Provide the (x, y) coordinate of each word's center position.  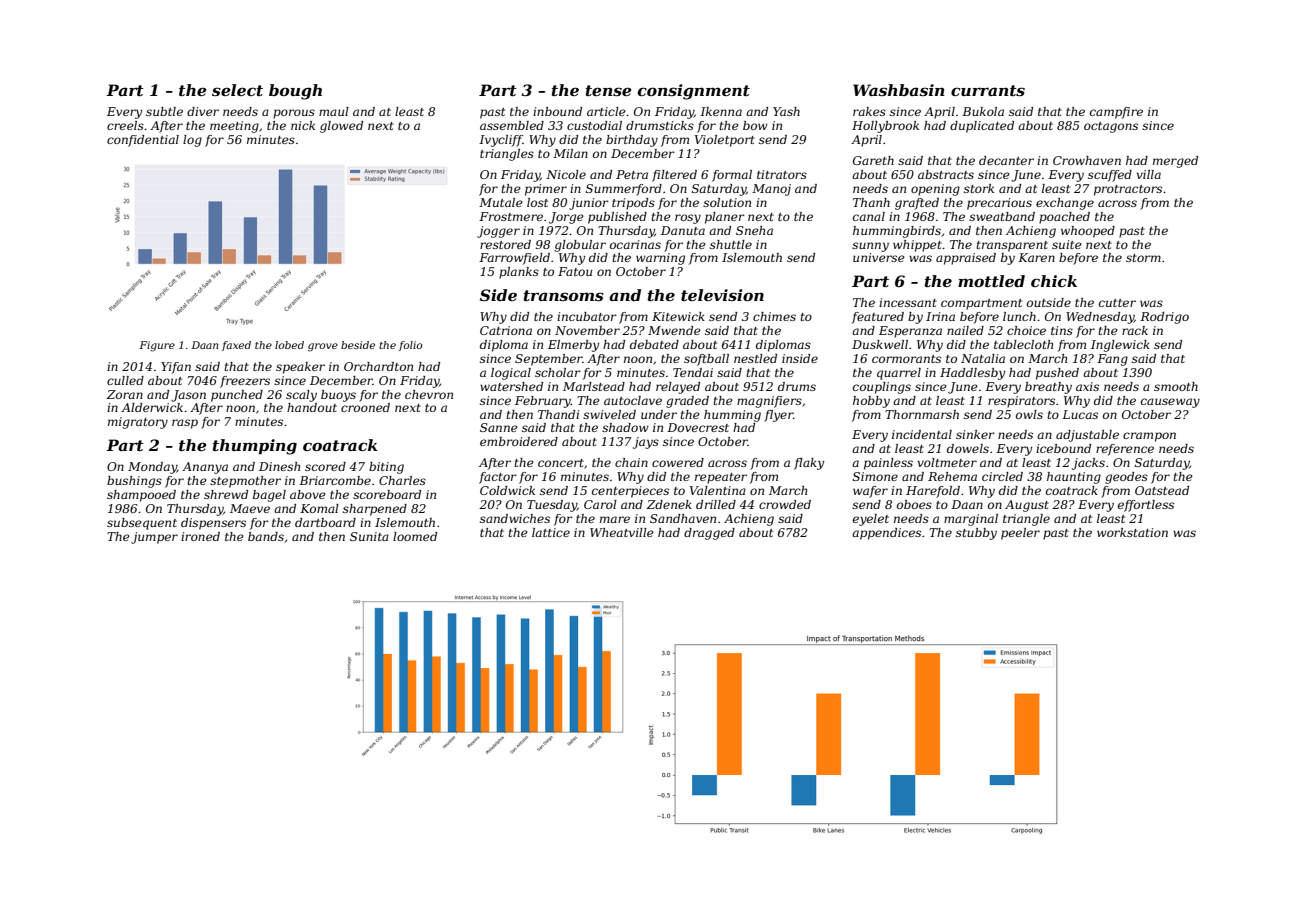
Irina (940, 316)
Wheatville (622, 532)
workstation (1132, 532)
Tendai (693, 372)
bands (266, 536)
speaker (300, 368)
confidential (143, 141)
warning (660, 259)
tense (608, 90)
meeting (234, 127)
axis (1087, 386)
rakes (869, 111)
